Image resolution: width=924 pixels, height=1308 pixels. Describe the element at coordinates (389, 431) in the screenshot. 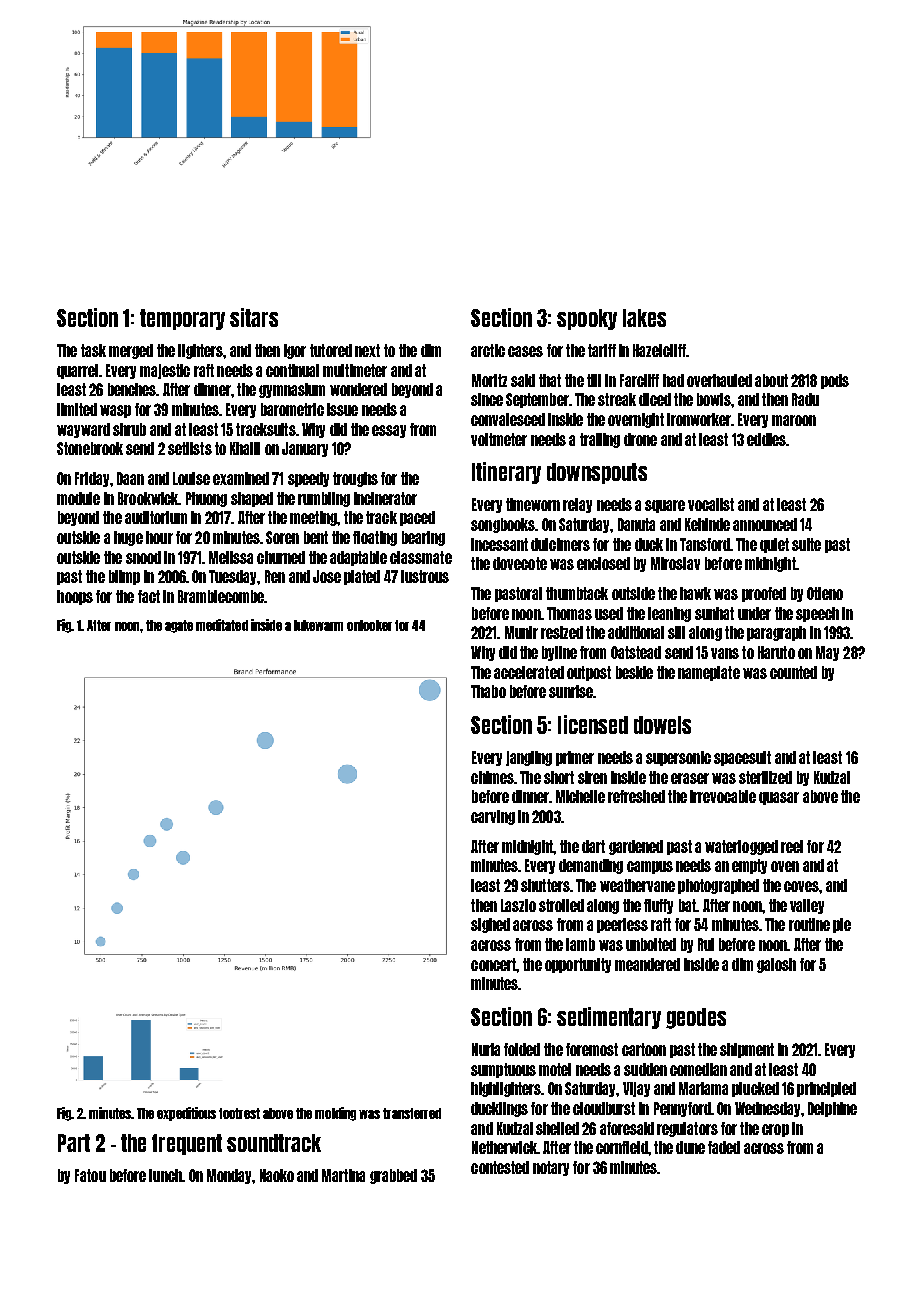

I see `essay` at that location.
